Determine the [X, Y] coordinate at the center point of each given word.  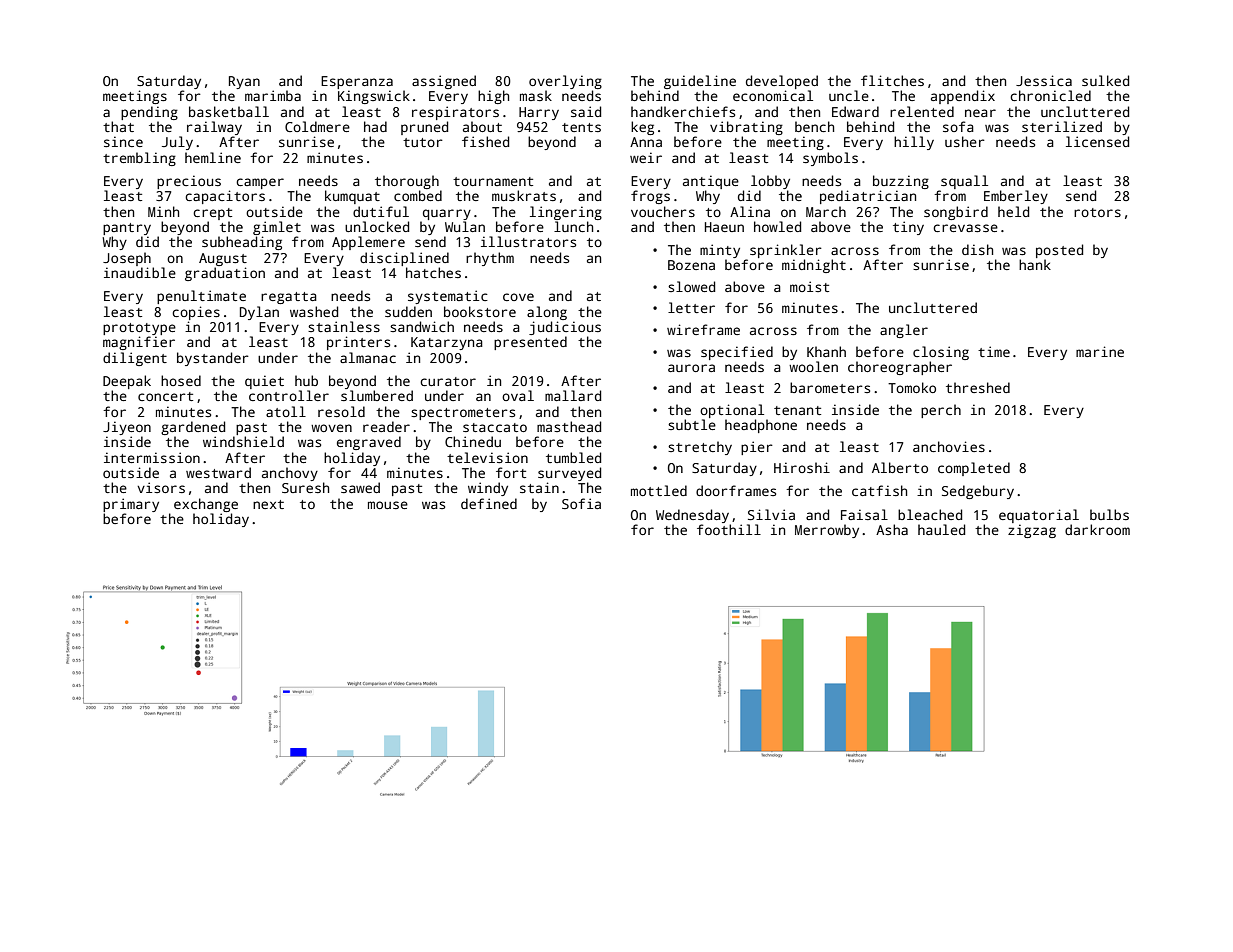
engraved [369, 443]
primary [131, 505]
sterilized [1062, 126]
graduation [225, 274]
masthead [569, 426]
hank [1035, 264]
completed [974, 469]
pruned [424, 128]
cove [518, 297]
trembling [139, 159]
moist [809, 286]
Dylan [259, 313]
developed [782, 82]
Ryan [244, 82]
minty [720, 251]
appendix [963, 97]
